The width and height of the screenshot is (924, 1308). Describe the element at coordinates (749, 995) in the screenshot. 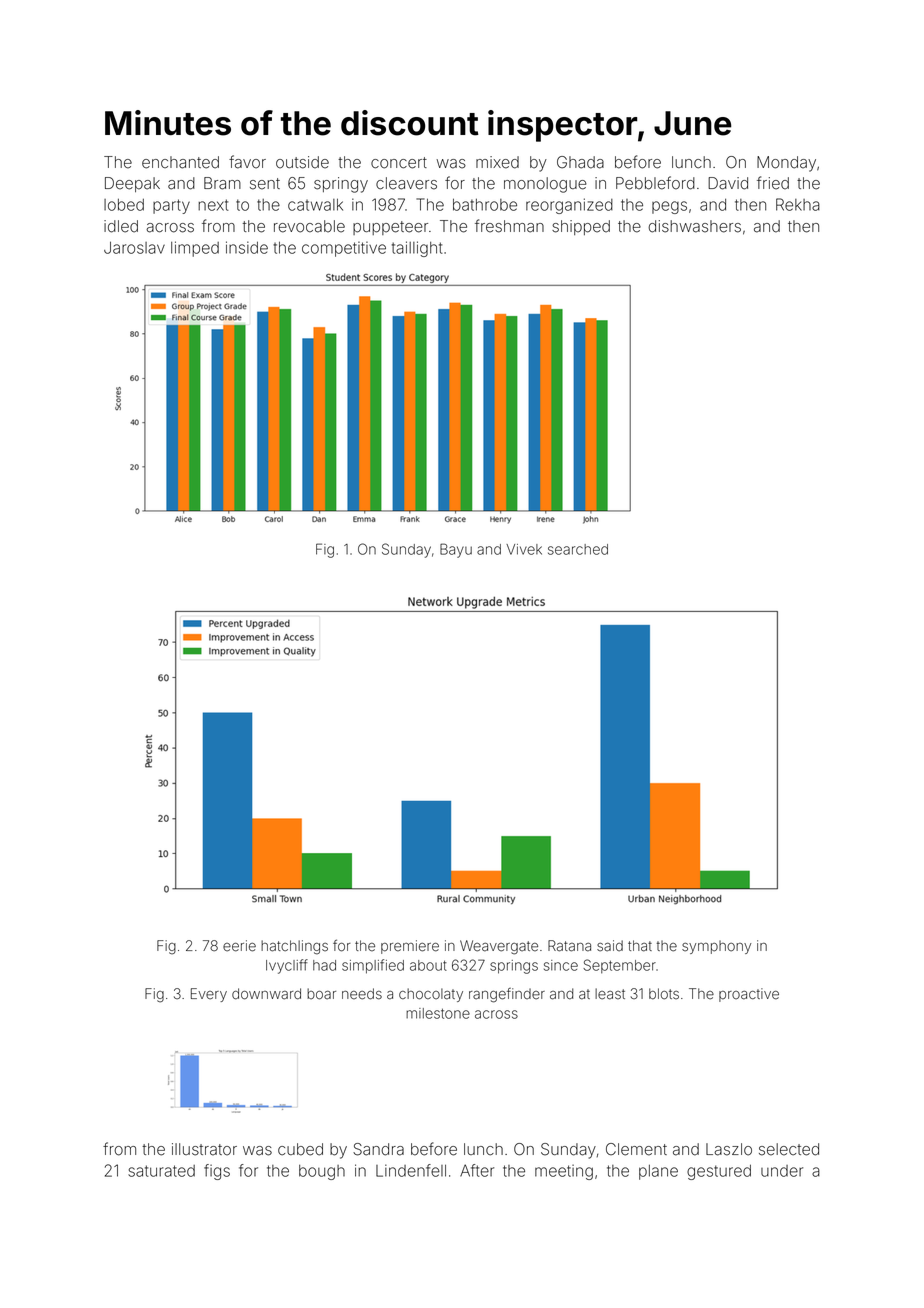

I see `proactive` at that location.
